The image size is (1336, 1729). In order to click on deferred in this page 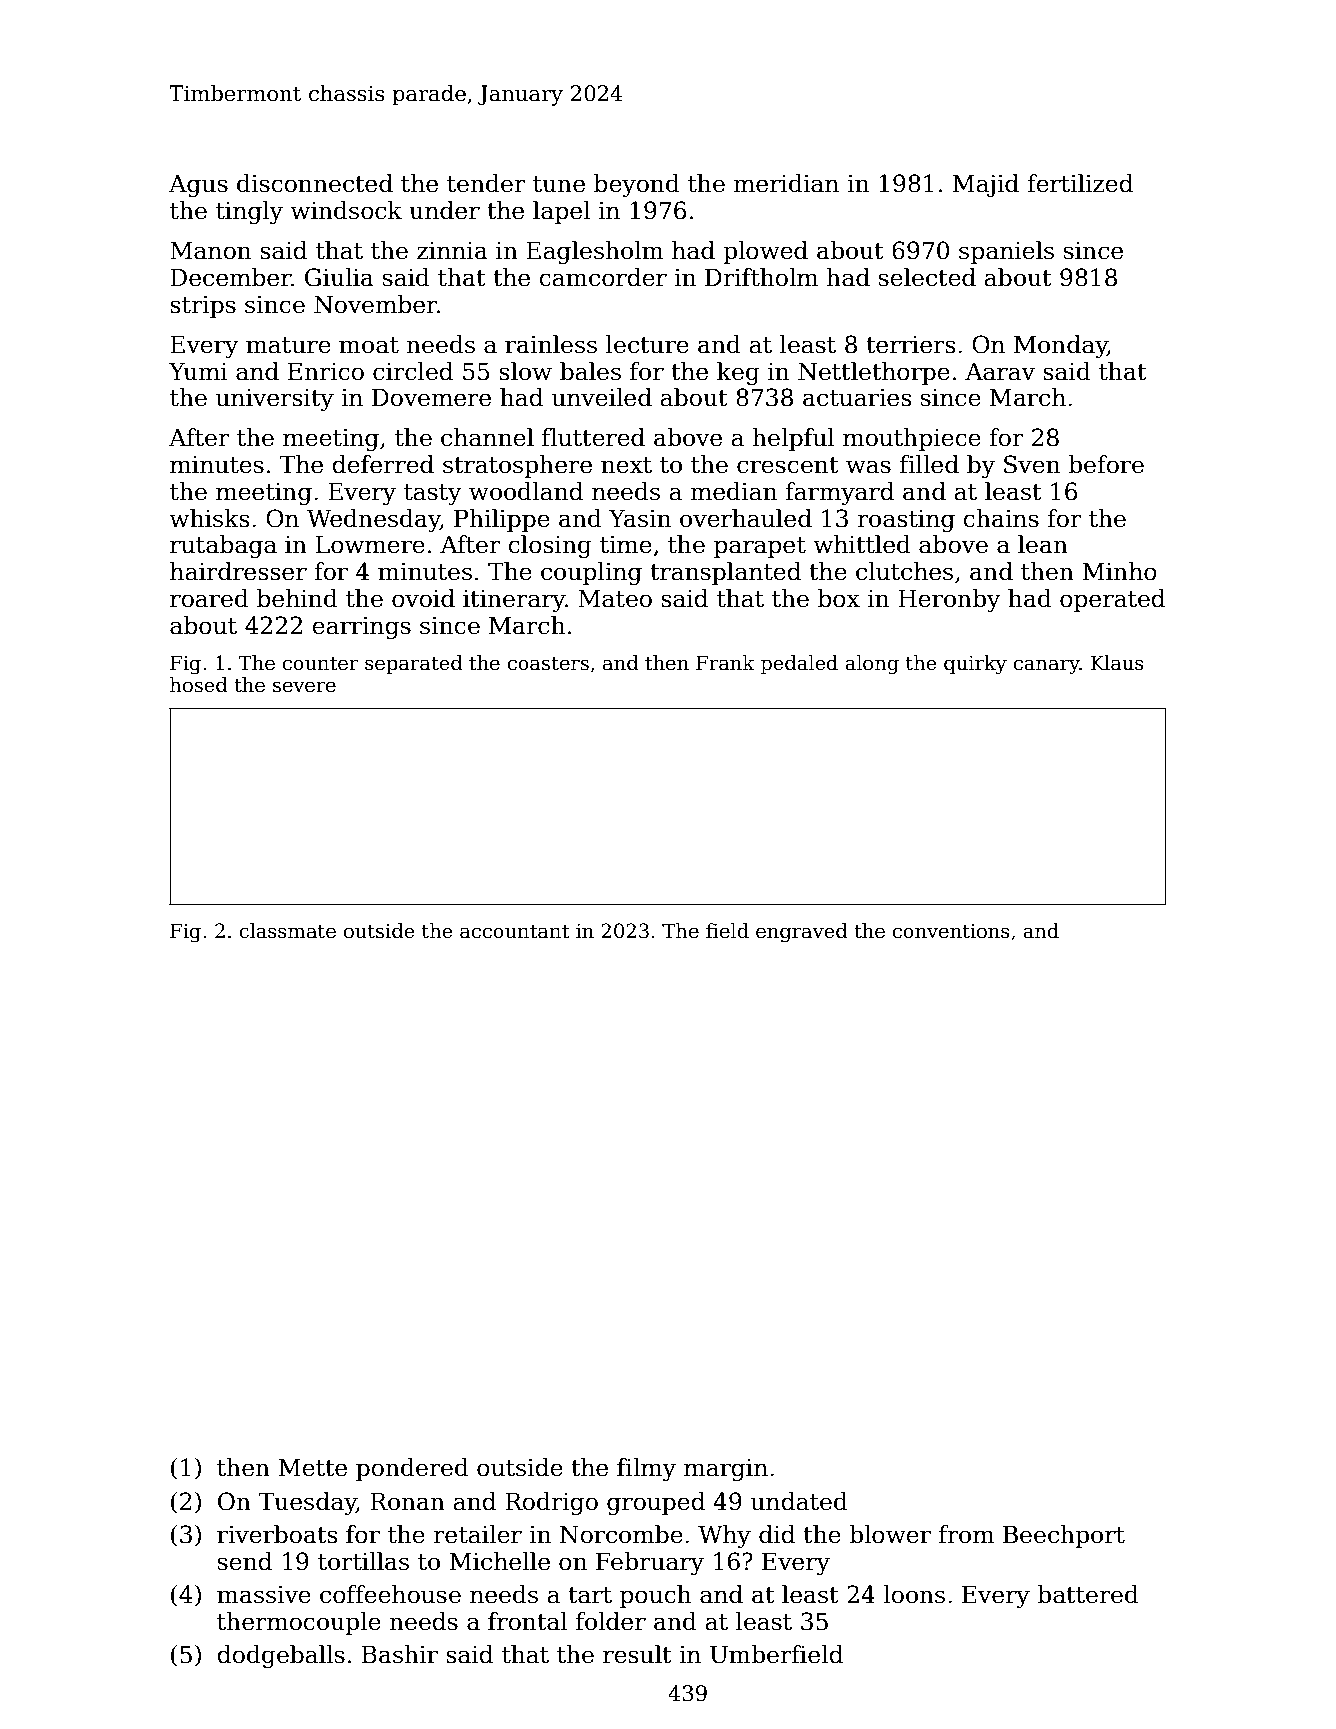, I will do `click(383, 464)`.
